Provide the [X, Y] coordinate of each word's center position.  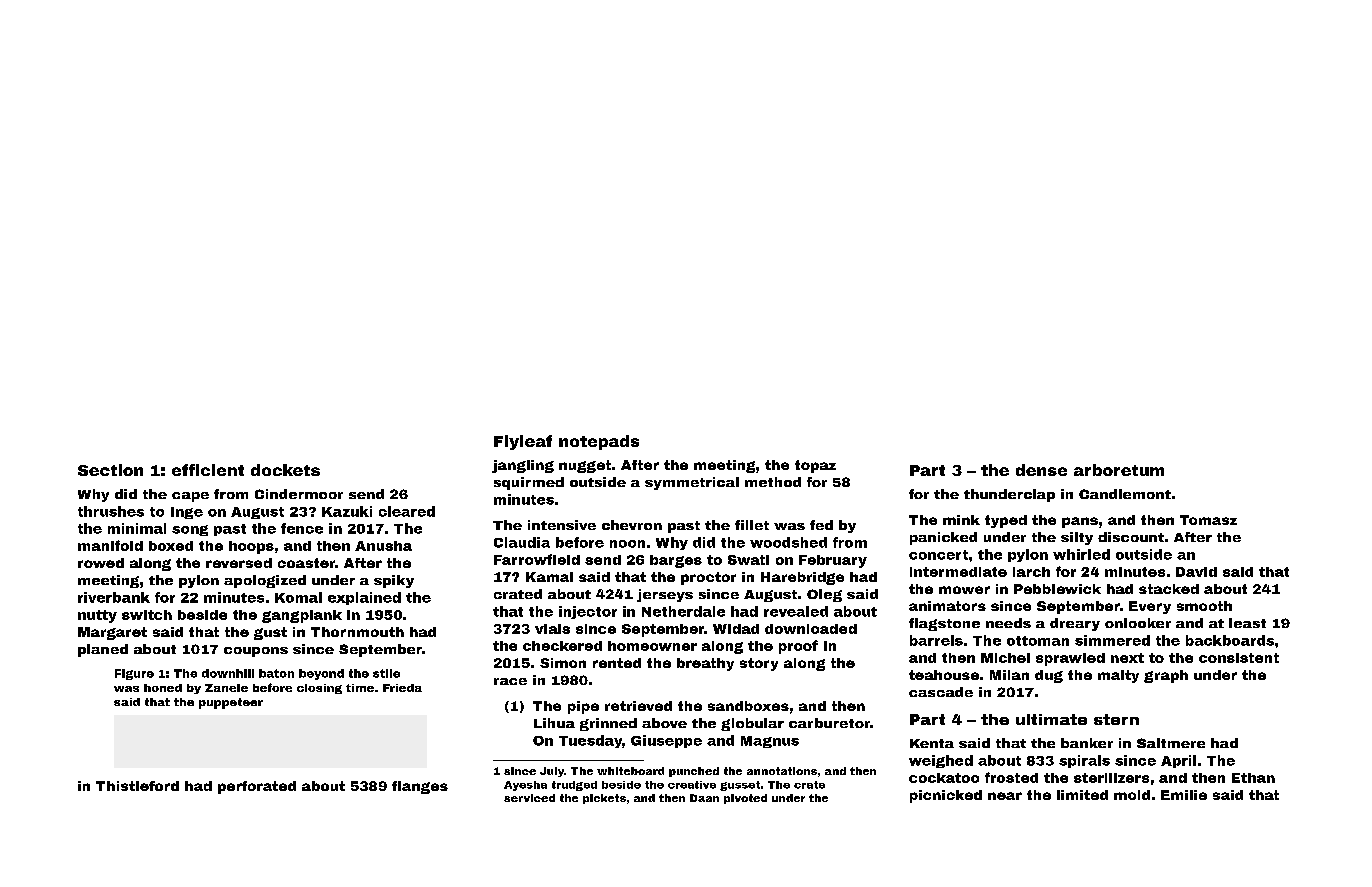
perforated [257, 787]
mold [1132, 795]
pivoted [745, 799]
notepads [599, 442]
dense [1041, 470]
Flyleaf [523, 442]
